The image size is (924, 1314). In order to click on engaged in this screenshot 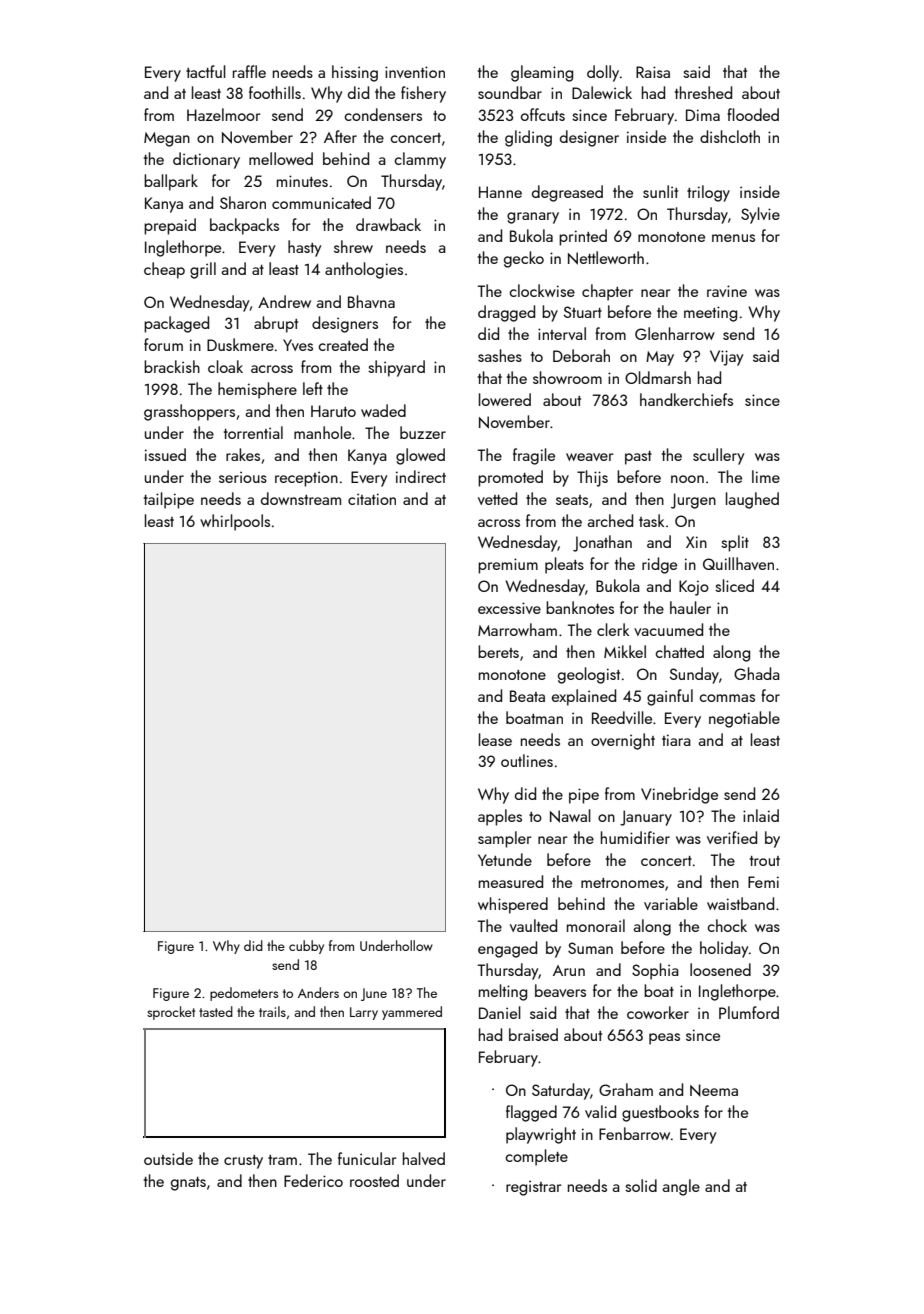, I will do `click(507, 949)`.
